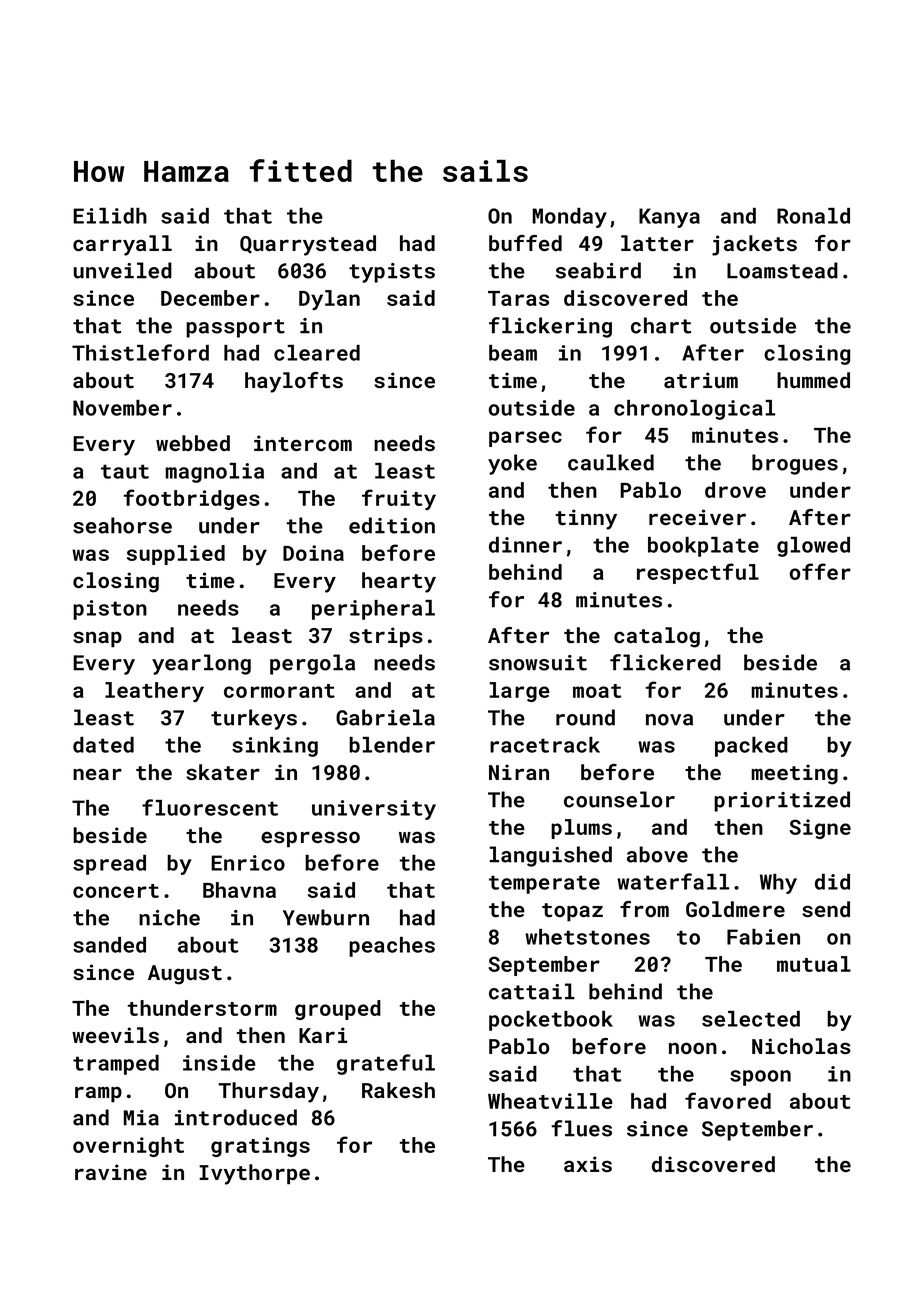 The width and height of the page is (924, 1311). I want to click on Ronald, so click(813, 216).
